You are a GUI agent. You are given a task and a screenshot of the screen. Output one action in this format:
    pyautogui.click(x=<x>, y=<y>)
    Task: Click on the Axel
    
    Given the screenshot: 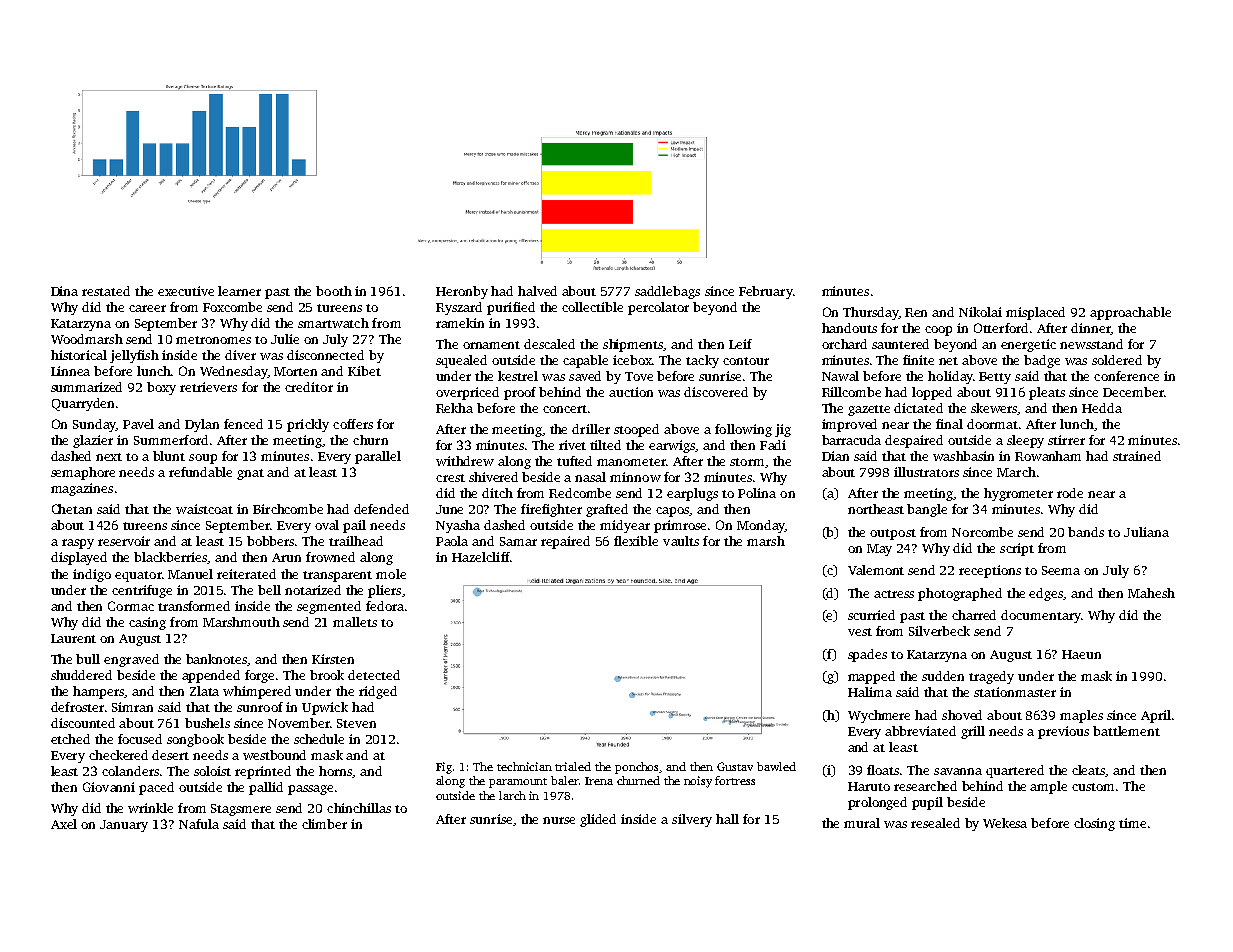 What is the action you would take?
    pyautogui.click(x=64, y=824)
